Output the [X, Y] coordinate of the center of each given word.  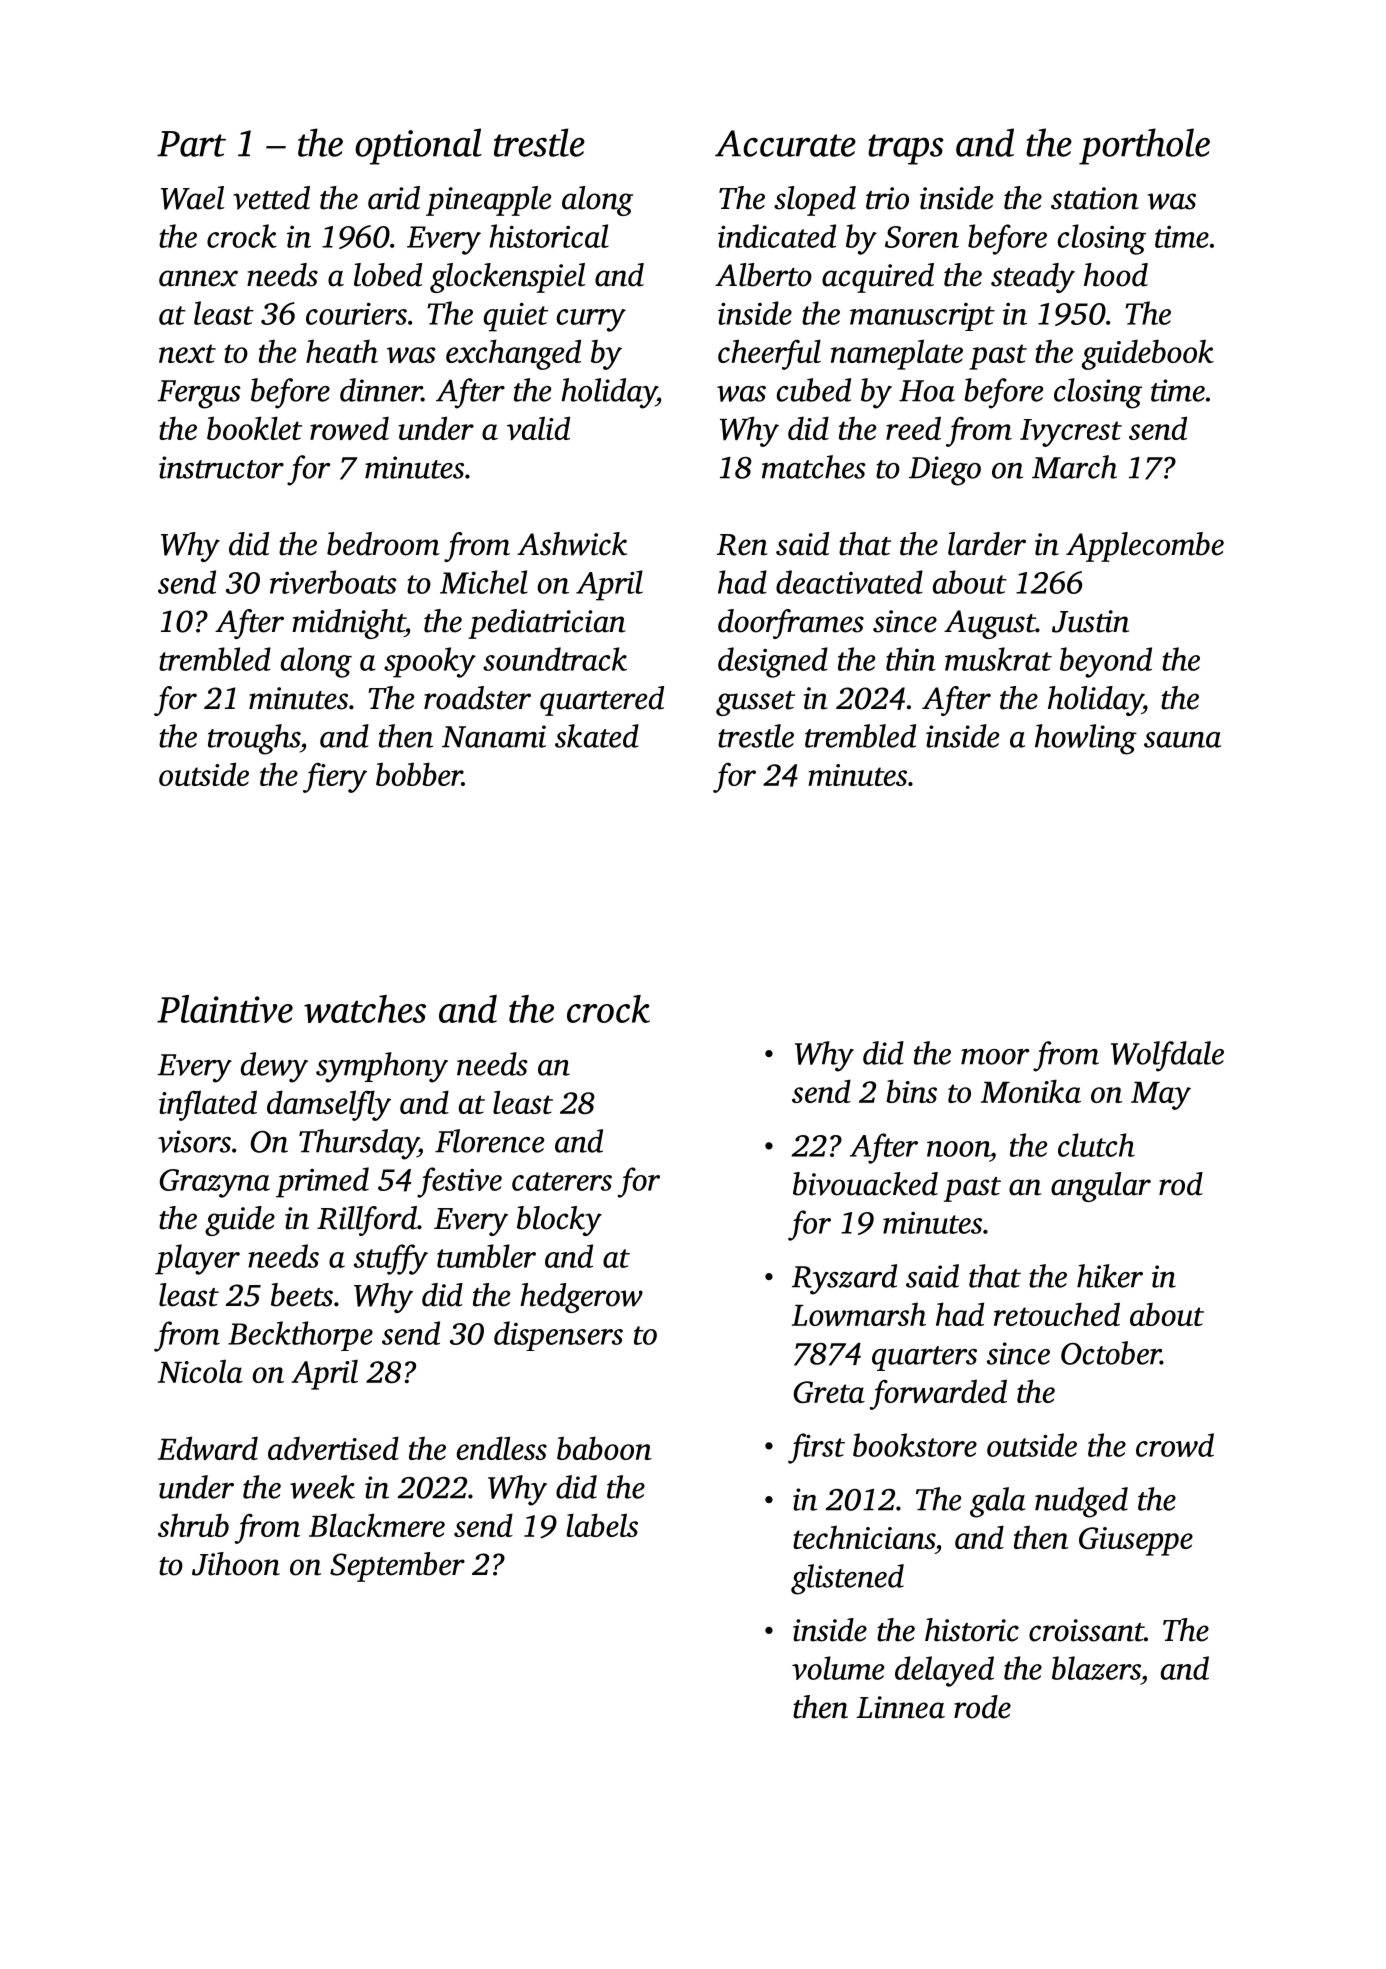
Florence [489, 1141]
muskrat [998, 659]
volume [838, 1668]
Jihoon [236, 1564]
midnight [348, 624]
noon [958, 1149]
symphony [382, 1067]
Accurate [785, 143]
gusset [755, 703]
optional [418, 146]
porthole [1144, 146]
